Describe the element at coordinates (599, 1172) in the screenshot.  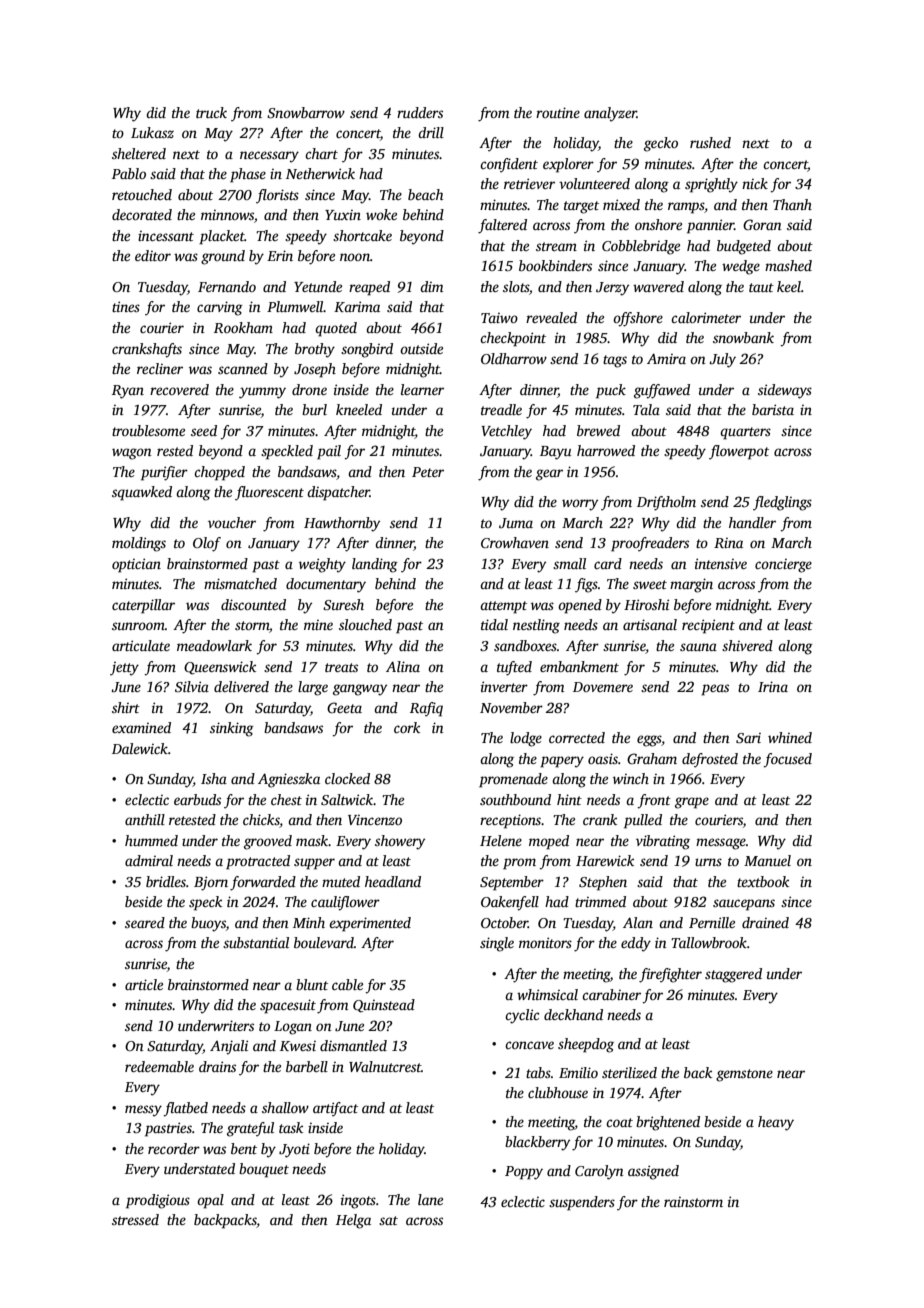
I see `Carolyn` at that location.
